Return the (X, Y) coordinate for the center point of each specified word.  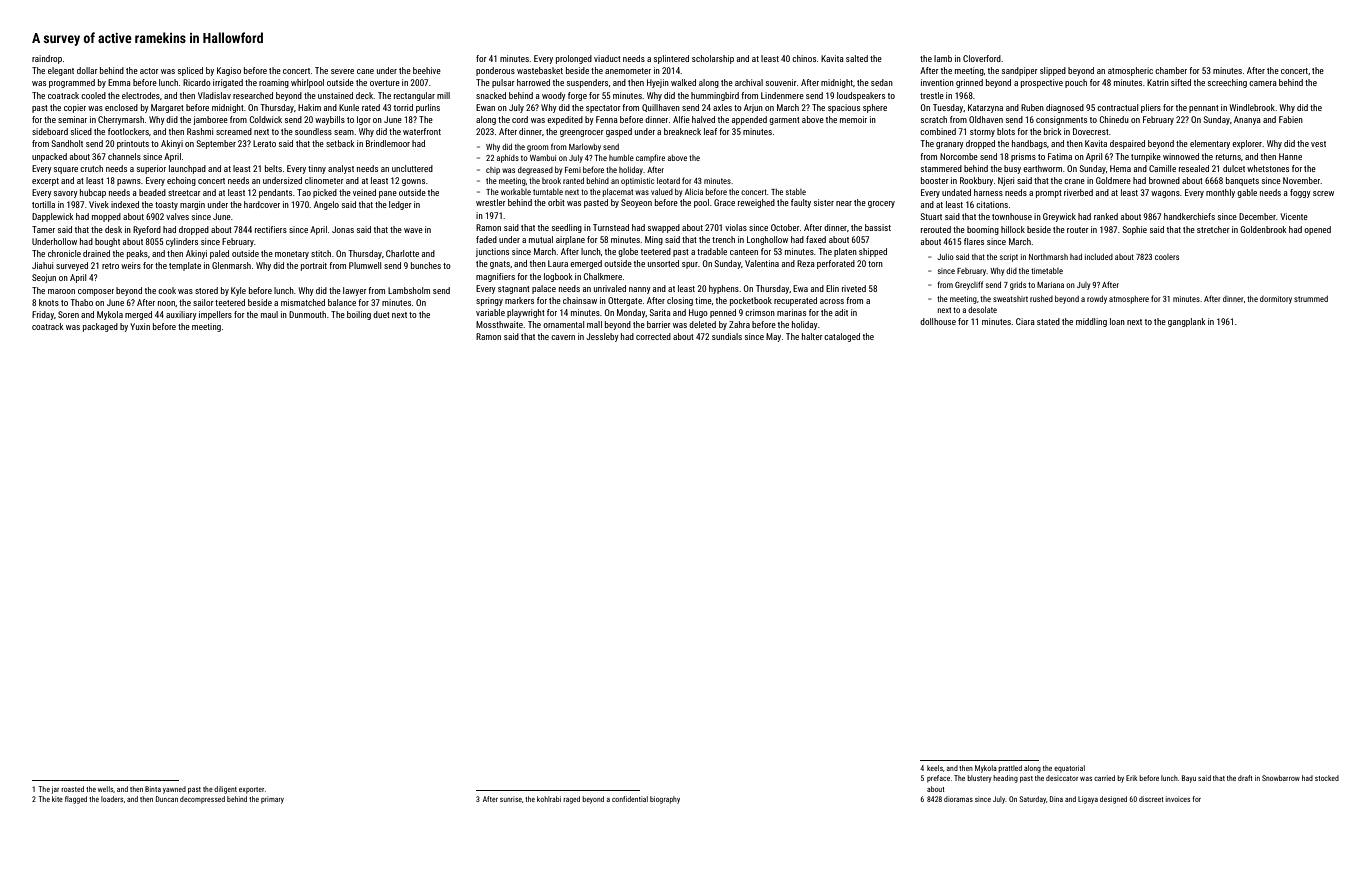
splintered (671, 59)
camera (1263, 83)
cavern (563, 337)
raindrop (47, 59)
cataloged (842, 337)
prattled (1010, 769)
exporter (251, 790)
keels (935, 768)
